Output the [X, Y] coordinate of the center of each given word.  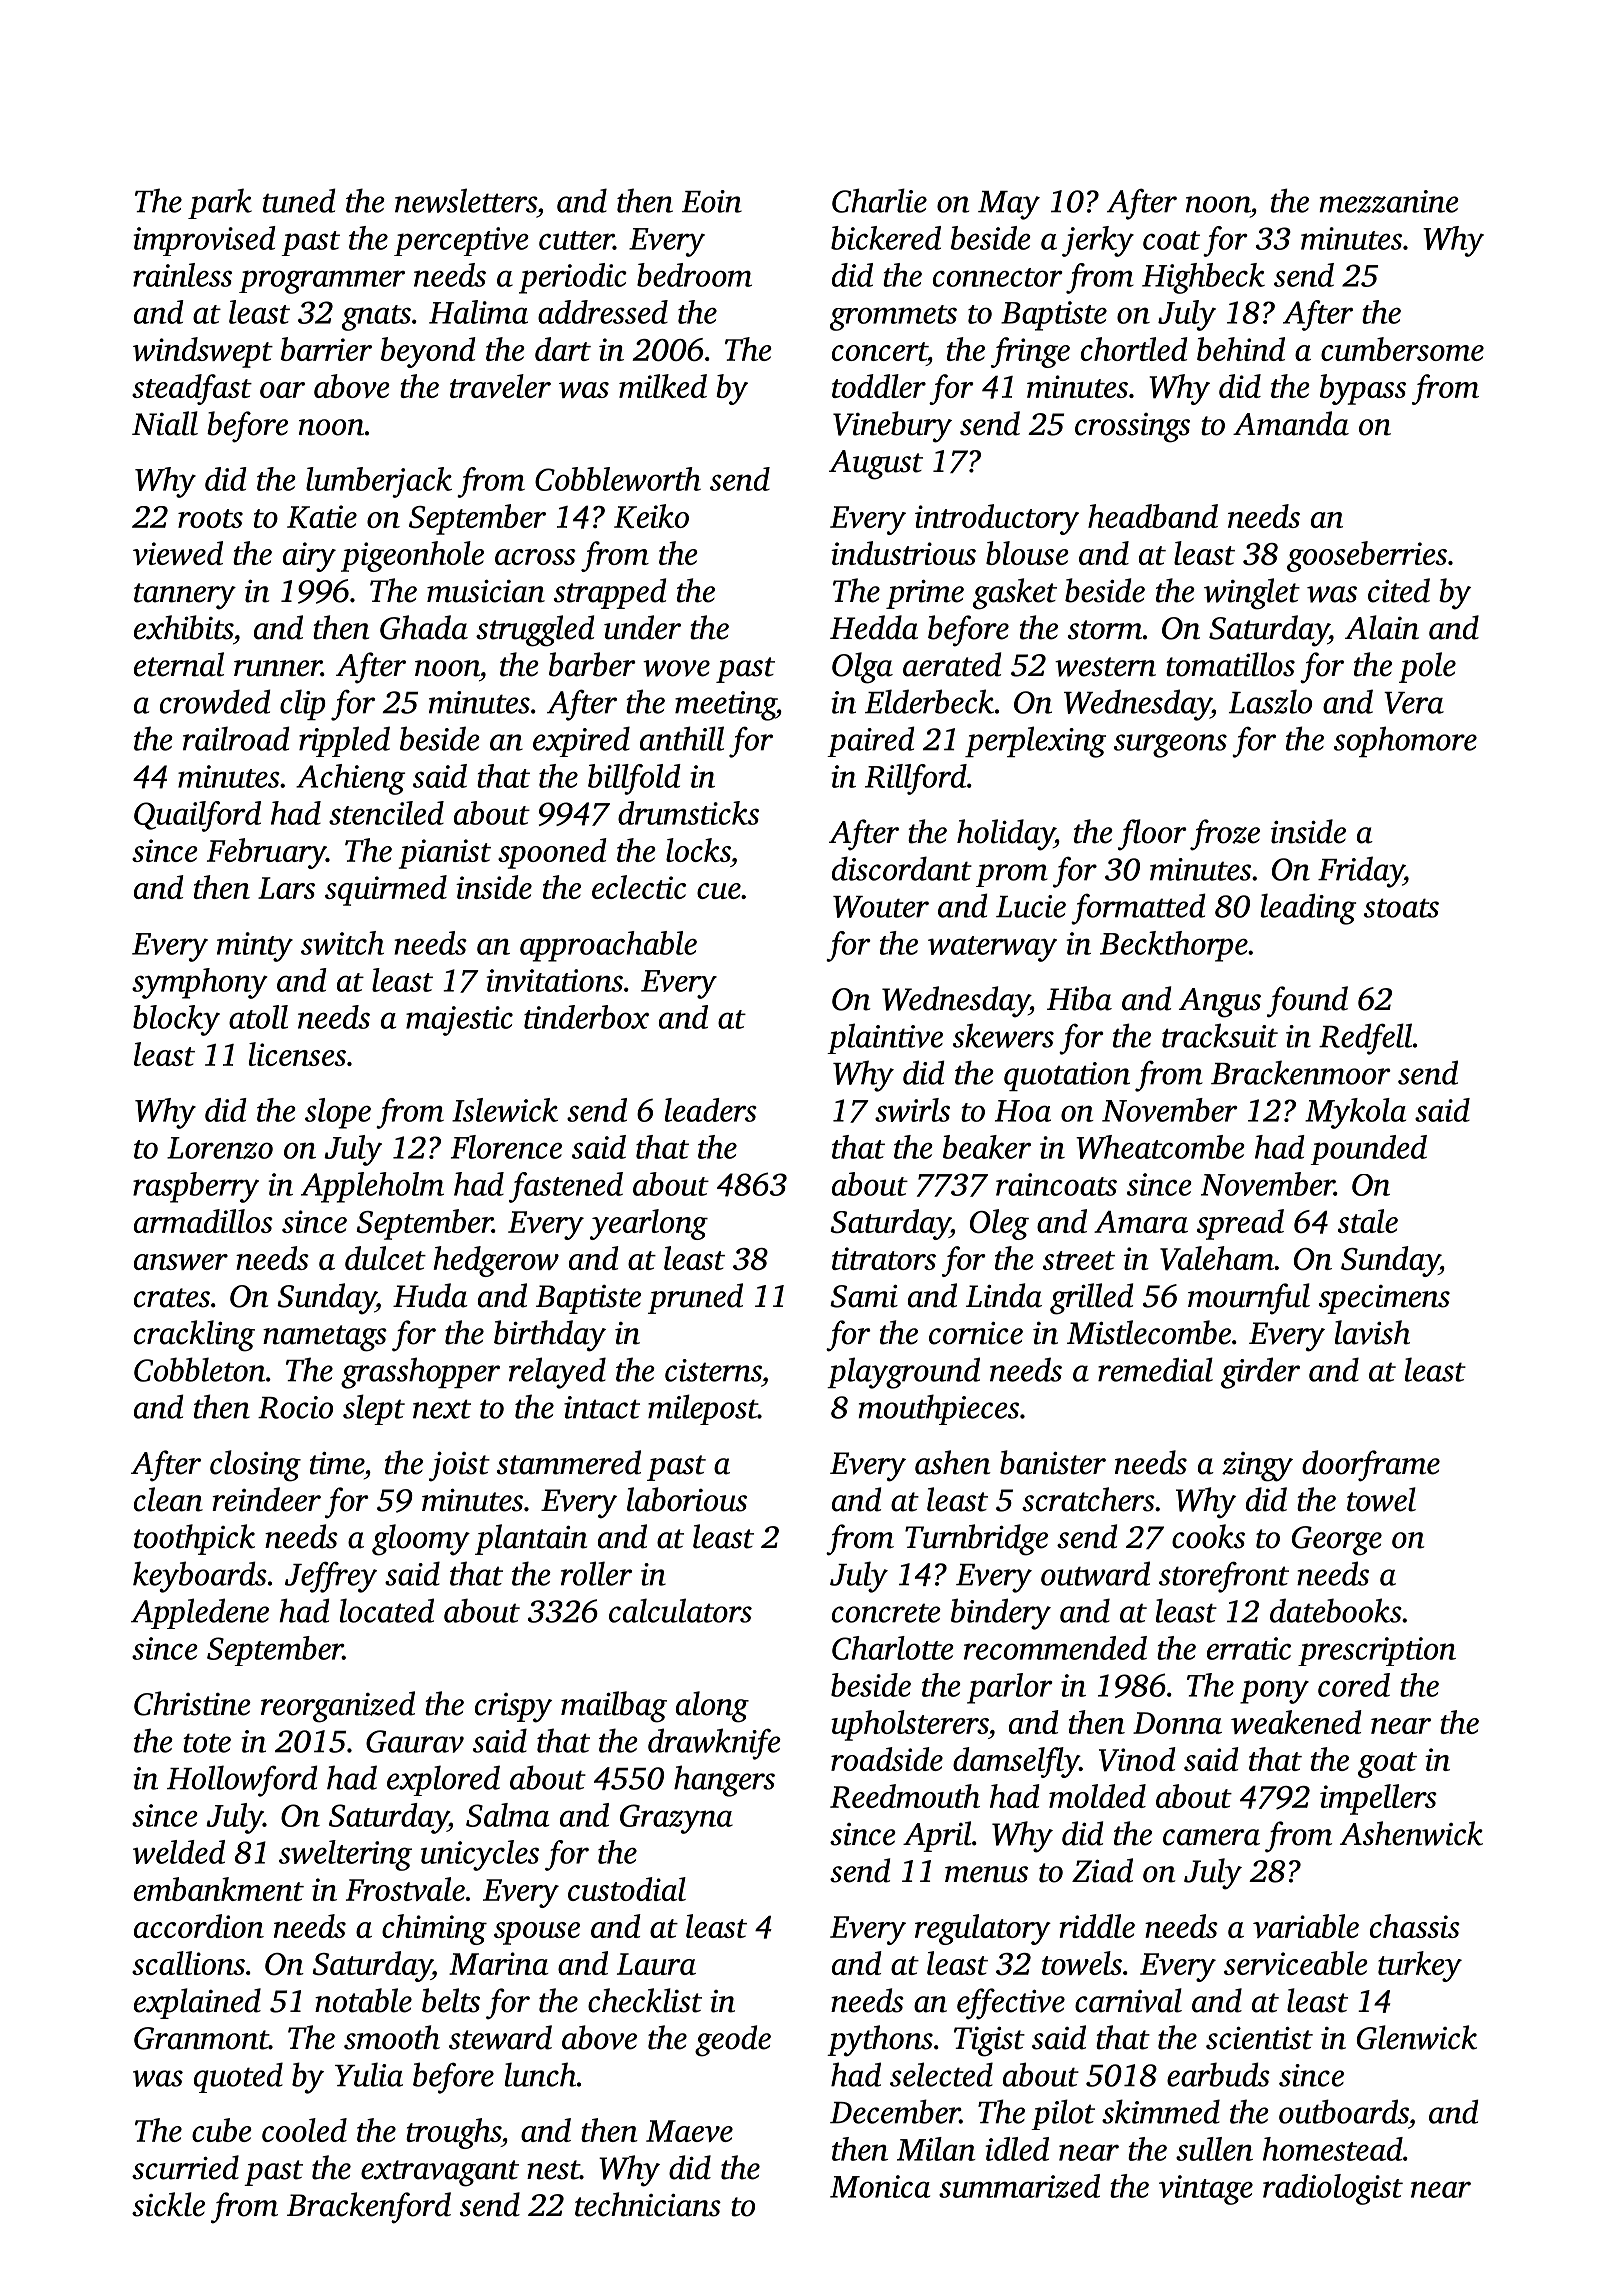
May [1009, 205]
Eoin [712, 201]
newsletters [466, 200]
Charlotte [893, 1648]
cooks [1208, 1536]
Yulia [369, 2074]
